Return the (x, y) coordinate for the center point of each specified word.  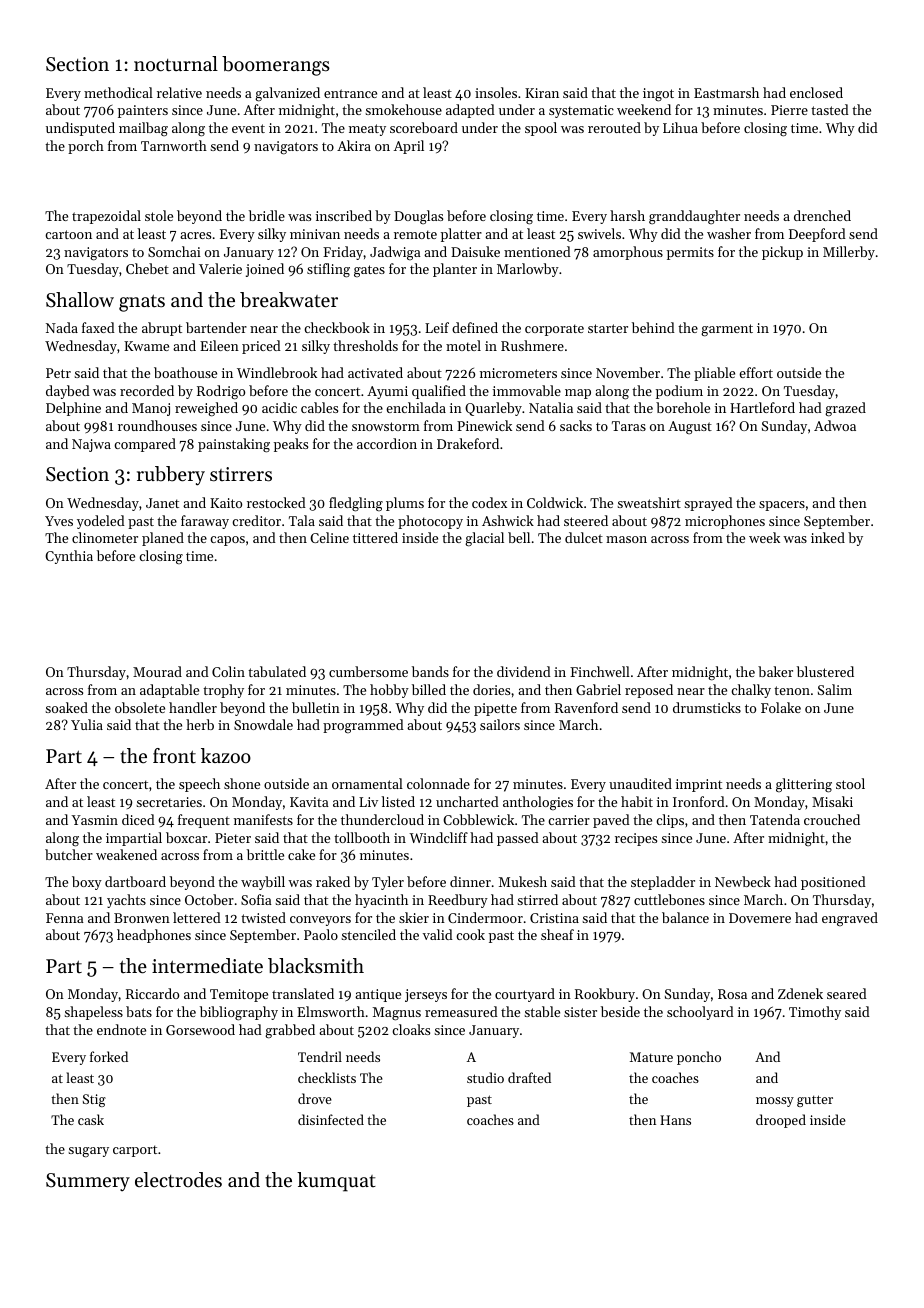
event (248, 128)
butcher (69, 854)
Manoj (151, 409)
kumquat (336, 1182)
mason (626, 539)
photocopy (430, 522)
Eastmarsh (726, 92)
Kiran (542, 93)
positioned (833, 883)
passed (518, 839)
